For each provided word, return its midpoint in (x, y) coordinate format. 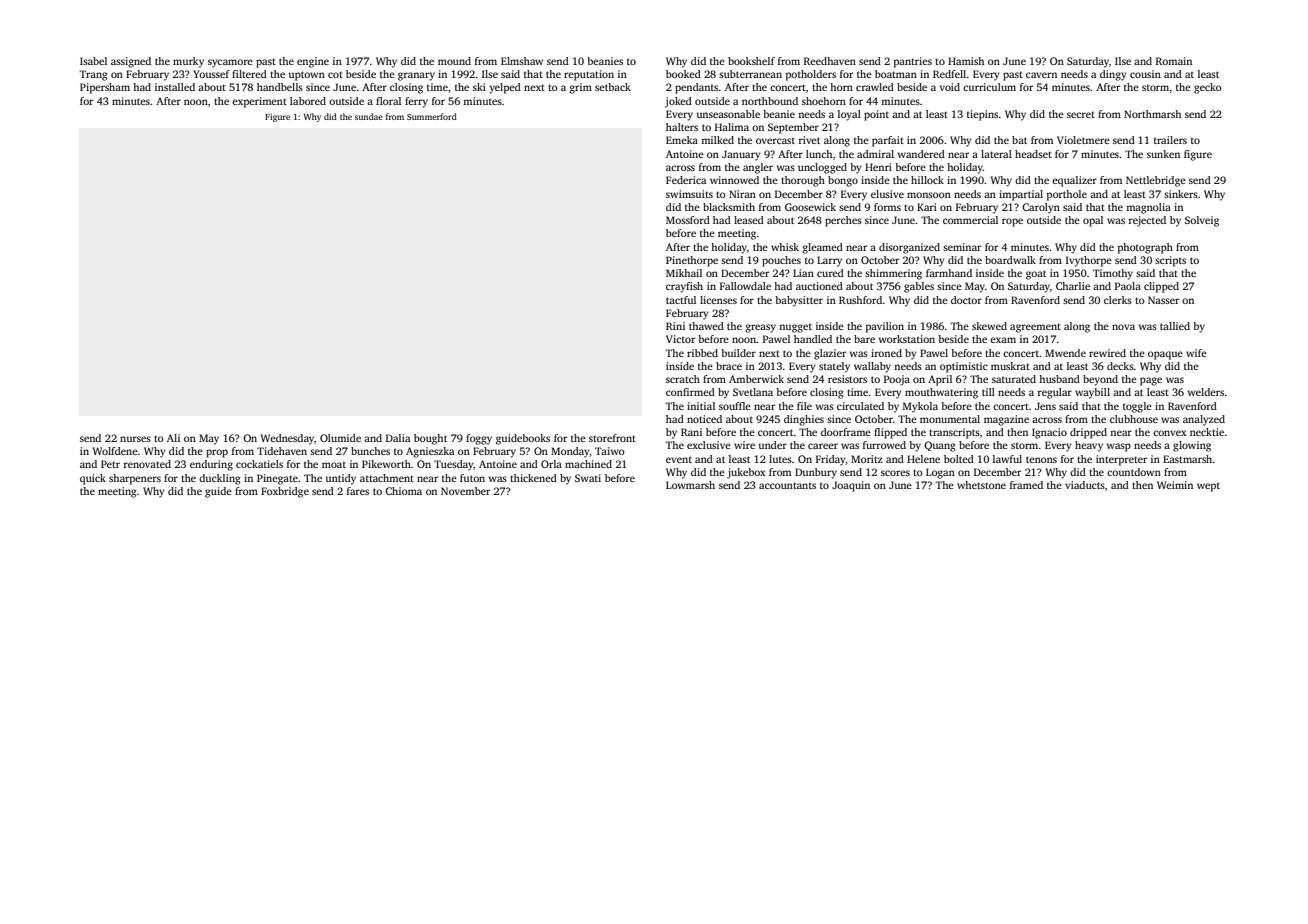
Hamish (966, 61)
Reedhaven (830, 61)
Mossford (688, 220)
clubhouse (1134, 419)
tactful (681, 300)
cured (830, 273)
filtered (249, 74)
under (773, 445)
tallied (1175, 326)
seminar (962, 247)
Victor (680, 339)
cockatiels (259, 464)
